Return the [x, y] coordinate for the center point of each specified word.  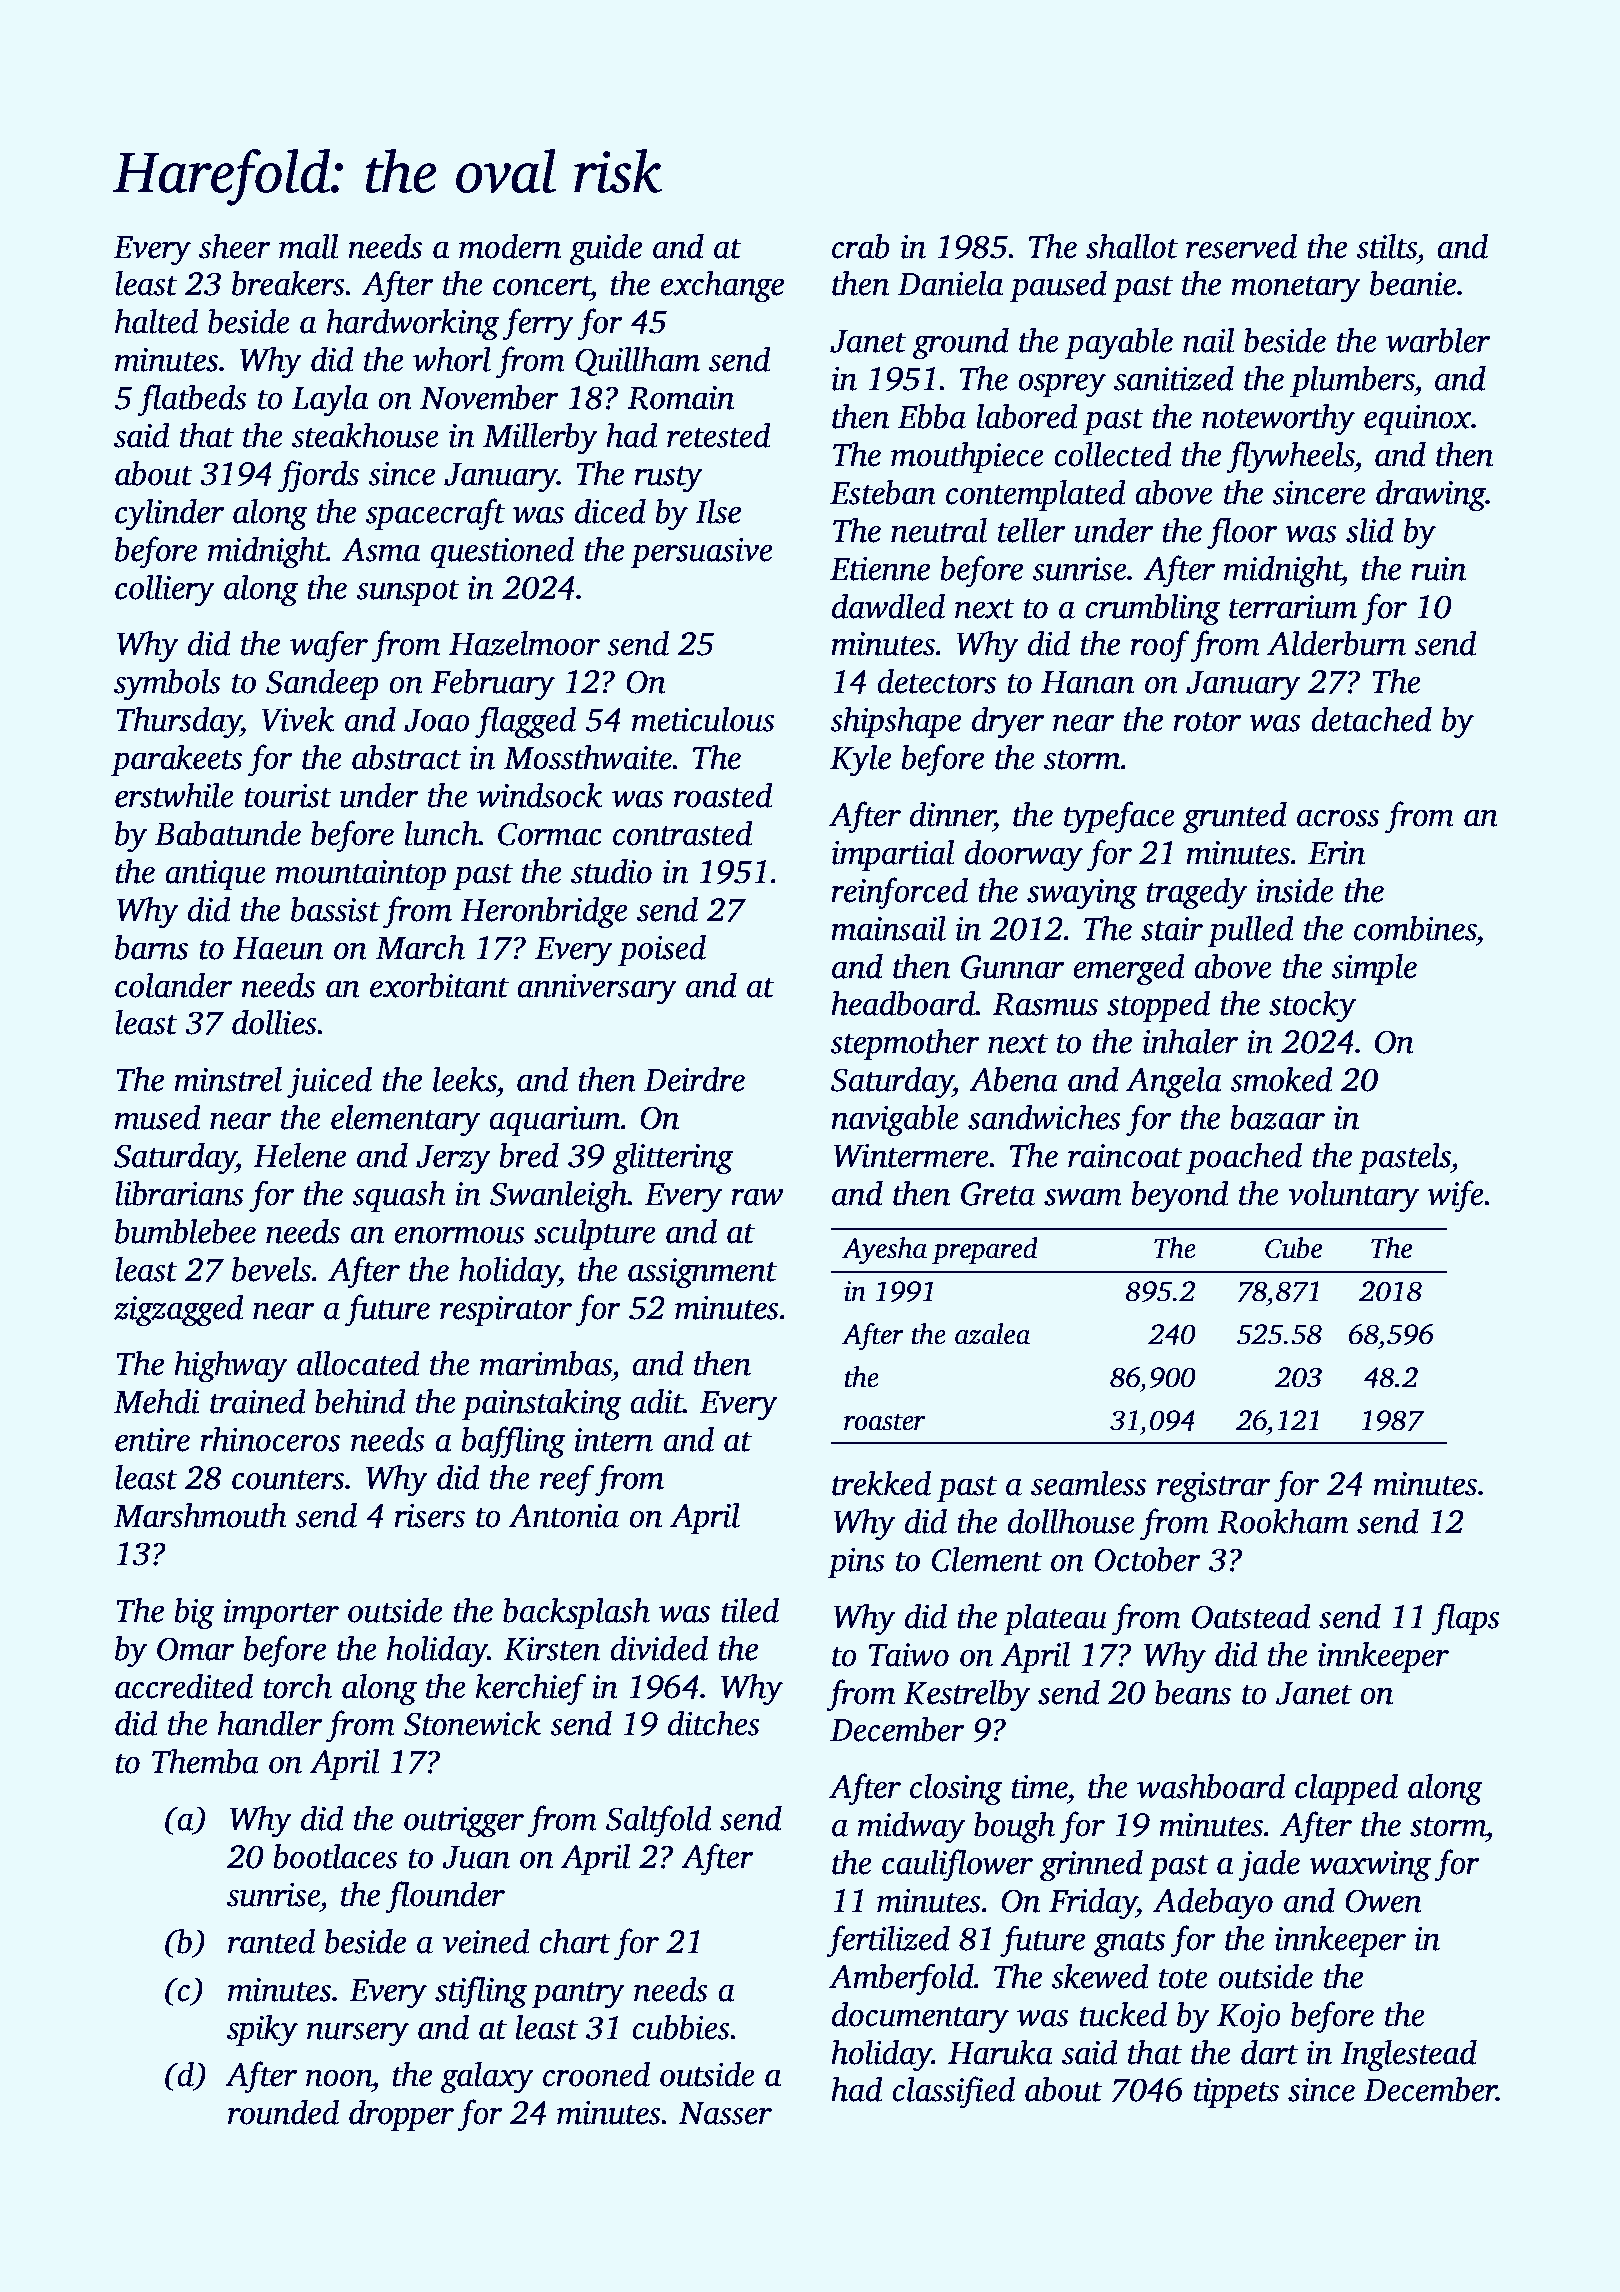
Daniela [951, 283]
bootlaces [335, 1856]
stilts [1386, 246]
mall [309, 246]
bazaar [1277, 1117]
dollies [274, 1022]
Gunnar [1012, 967]
